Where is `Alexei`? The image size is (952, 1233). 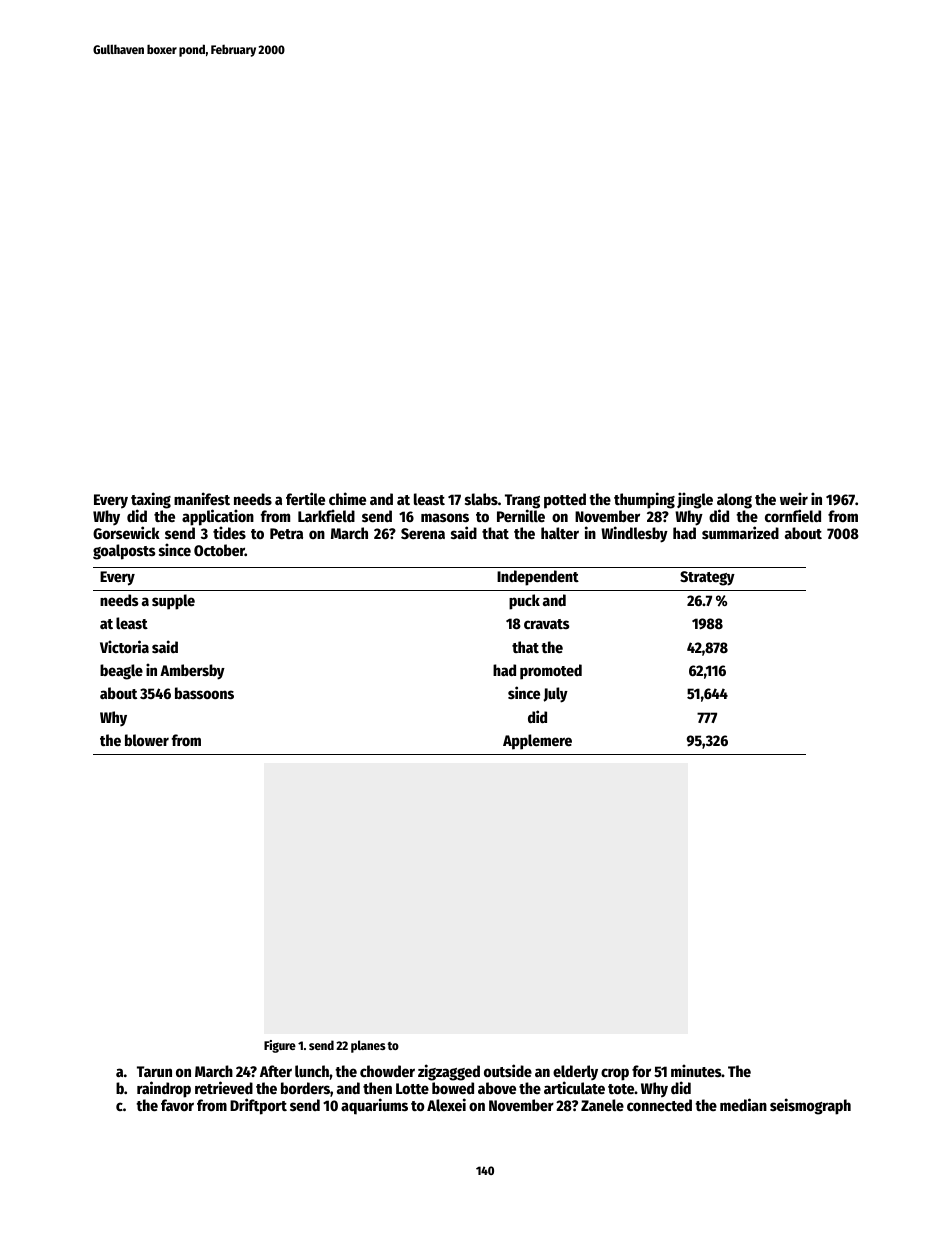
Alexei is located at coordinates (446, 1104).
